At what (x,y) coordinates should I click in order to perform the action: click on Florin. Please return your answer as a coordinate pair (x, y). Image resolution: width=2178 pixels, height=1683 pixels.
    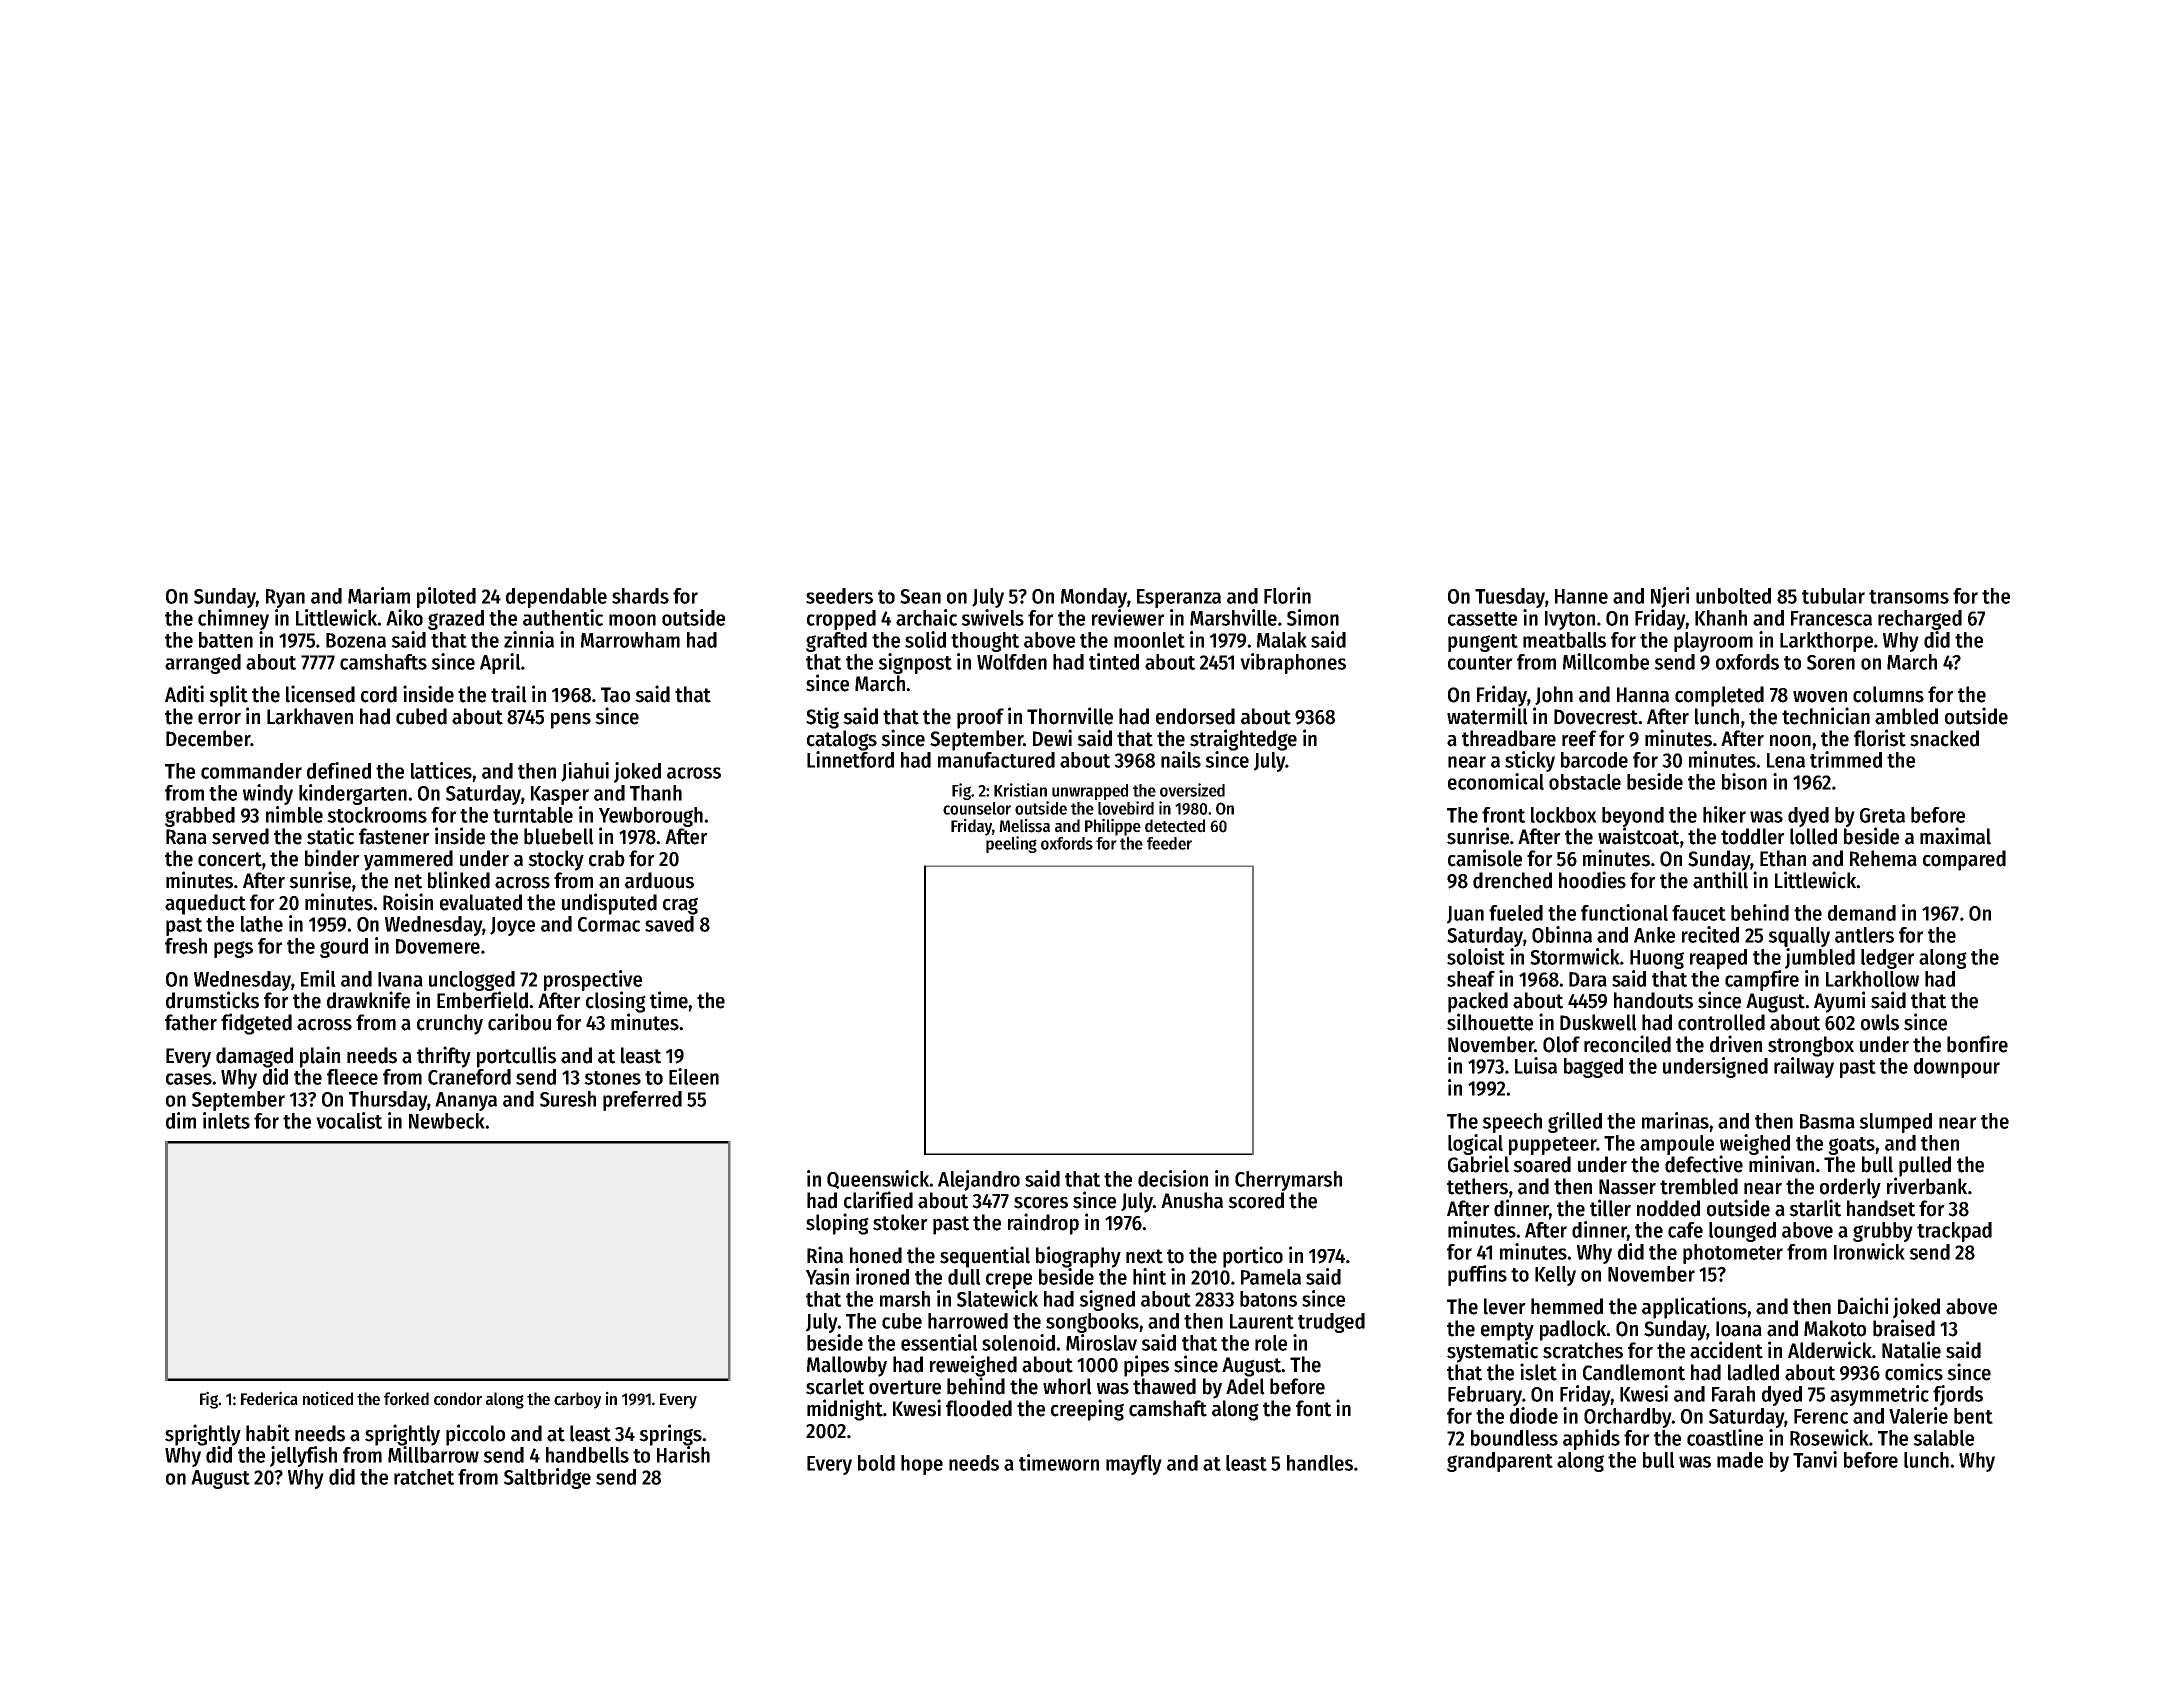
    Looking at the image, I should click on (1287, 595).
